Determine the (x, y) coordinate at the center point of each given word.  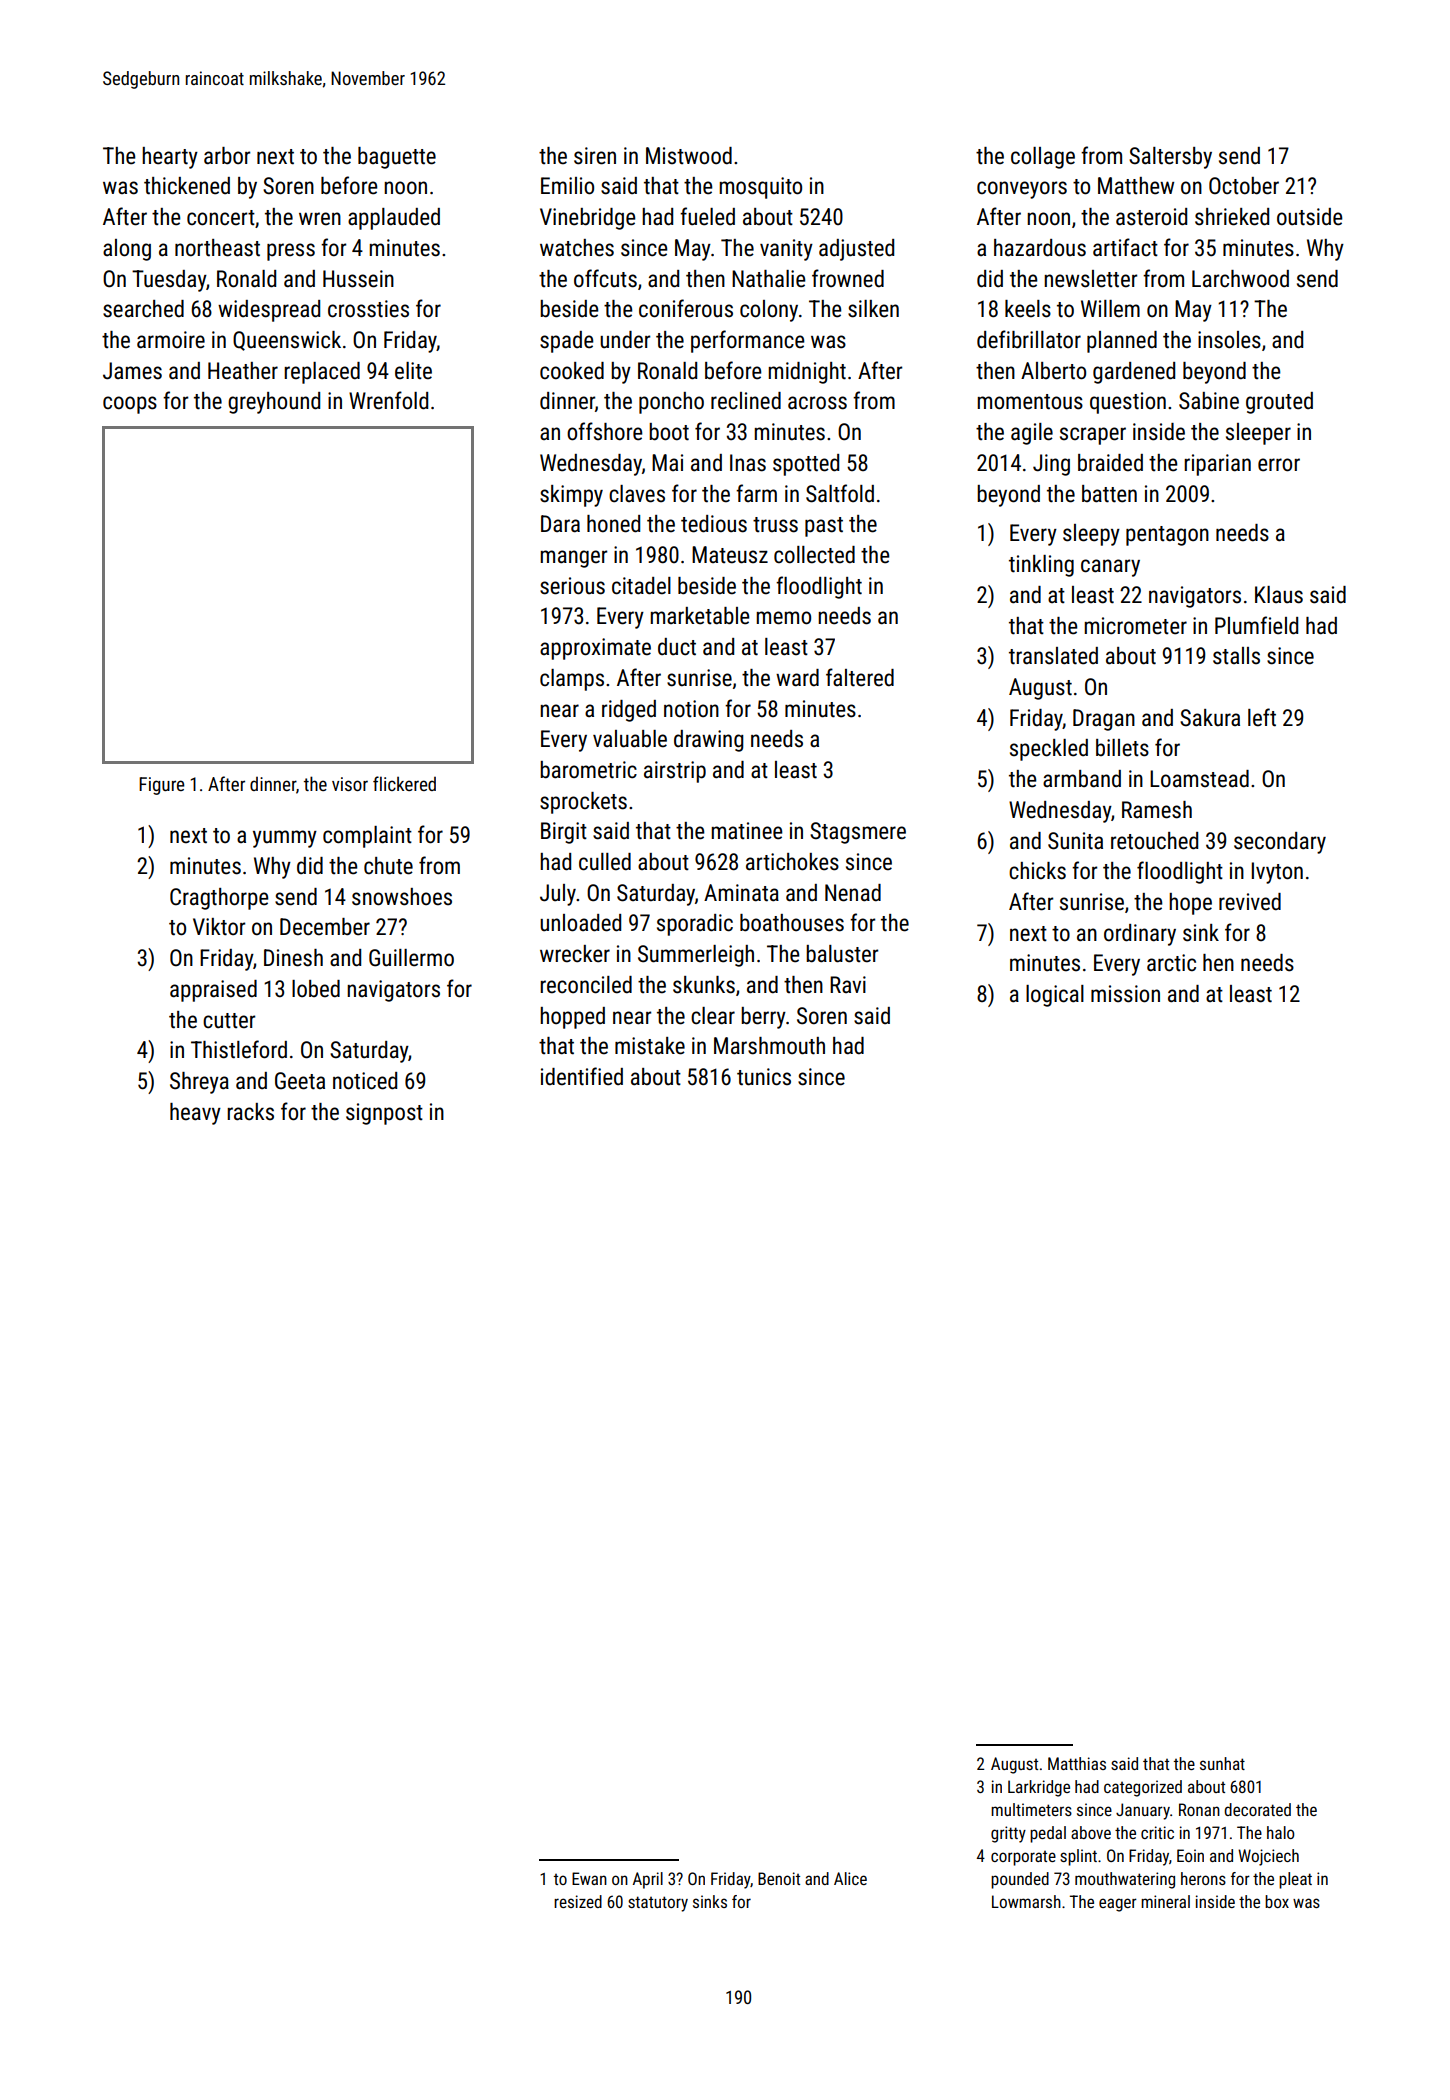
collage (1043, 158)
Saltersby (1170, 158)
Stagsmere (858, 833)
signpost (384, 1114)
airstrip (675, 772)
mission (1125, 994)
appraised (213, 991)
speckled (1049, 750)
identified (582, 1076)
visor (350, 784)
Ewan (589, 1878)
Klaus (1279, 595)
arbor (227, 156)
